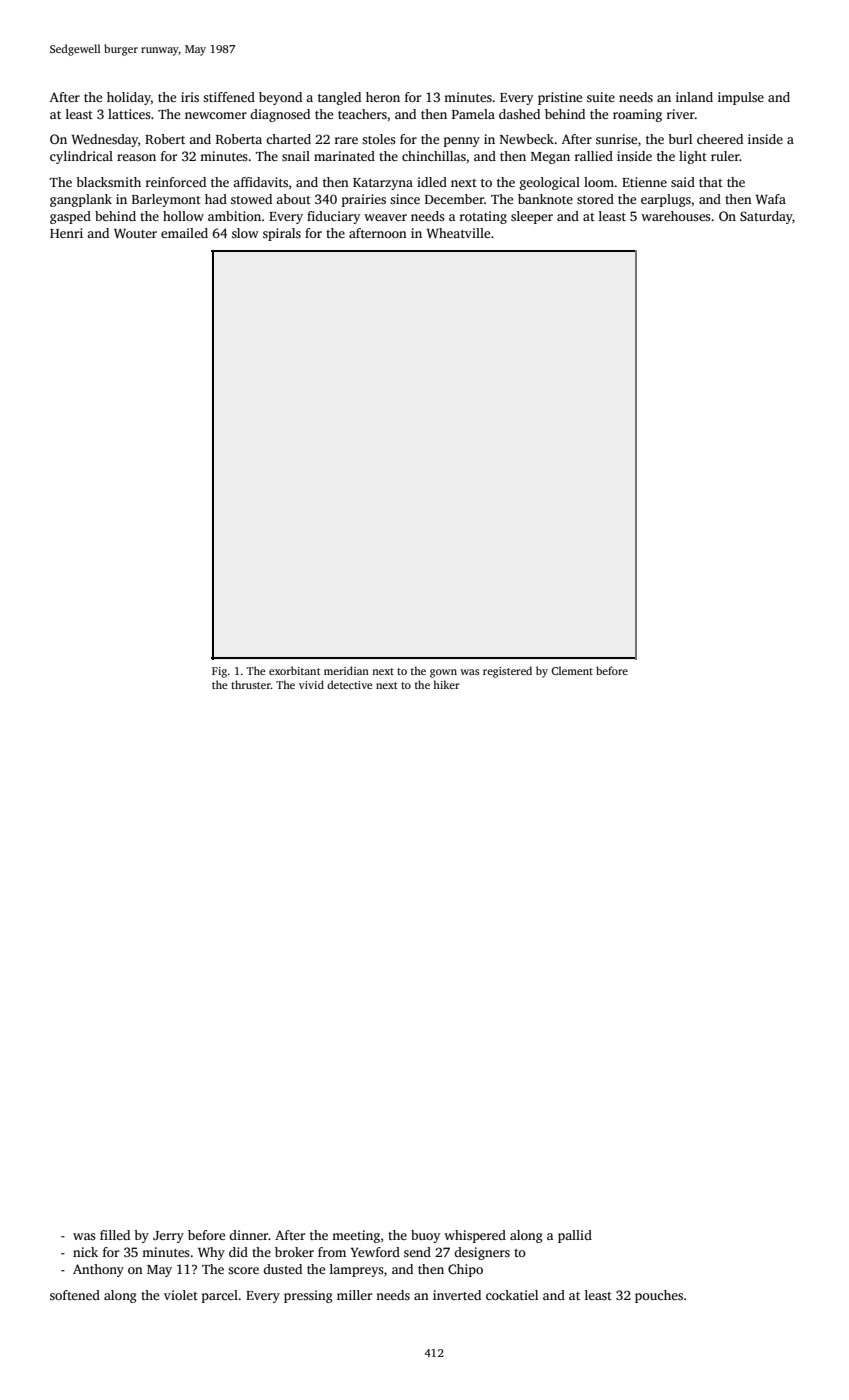 Image resolution: width=849 pixels, height=1400 pixels. I want to click on meridian, so click(346, 670).
